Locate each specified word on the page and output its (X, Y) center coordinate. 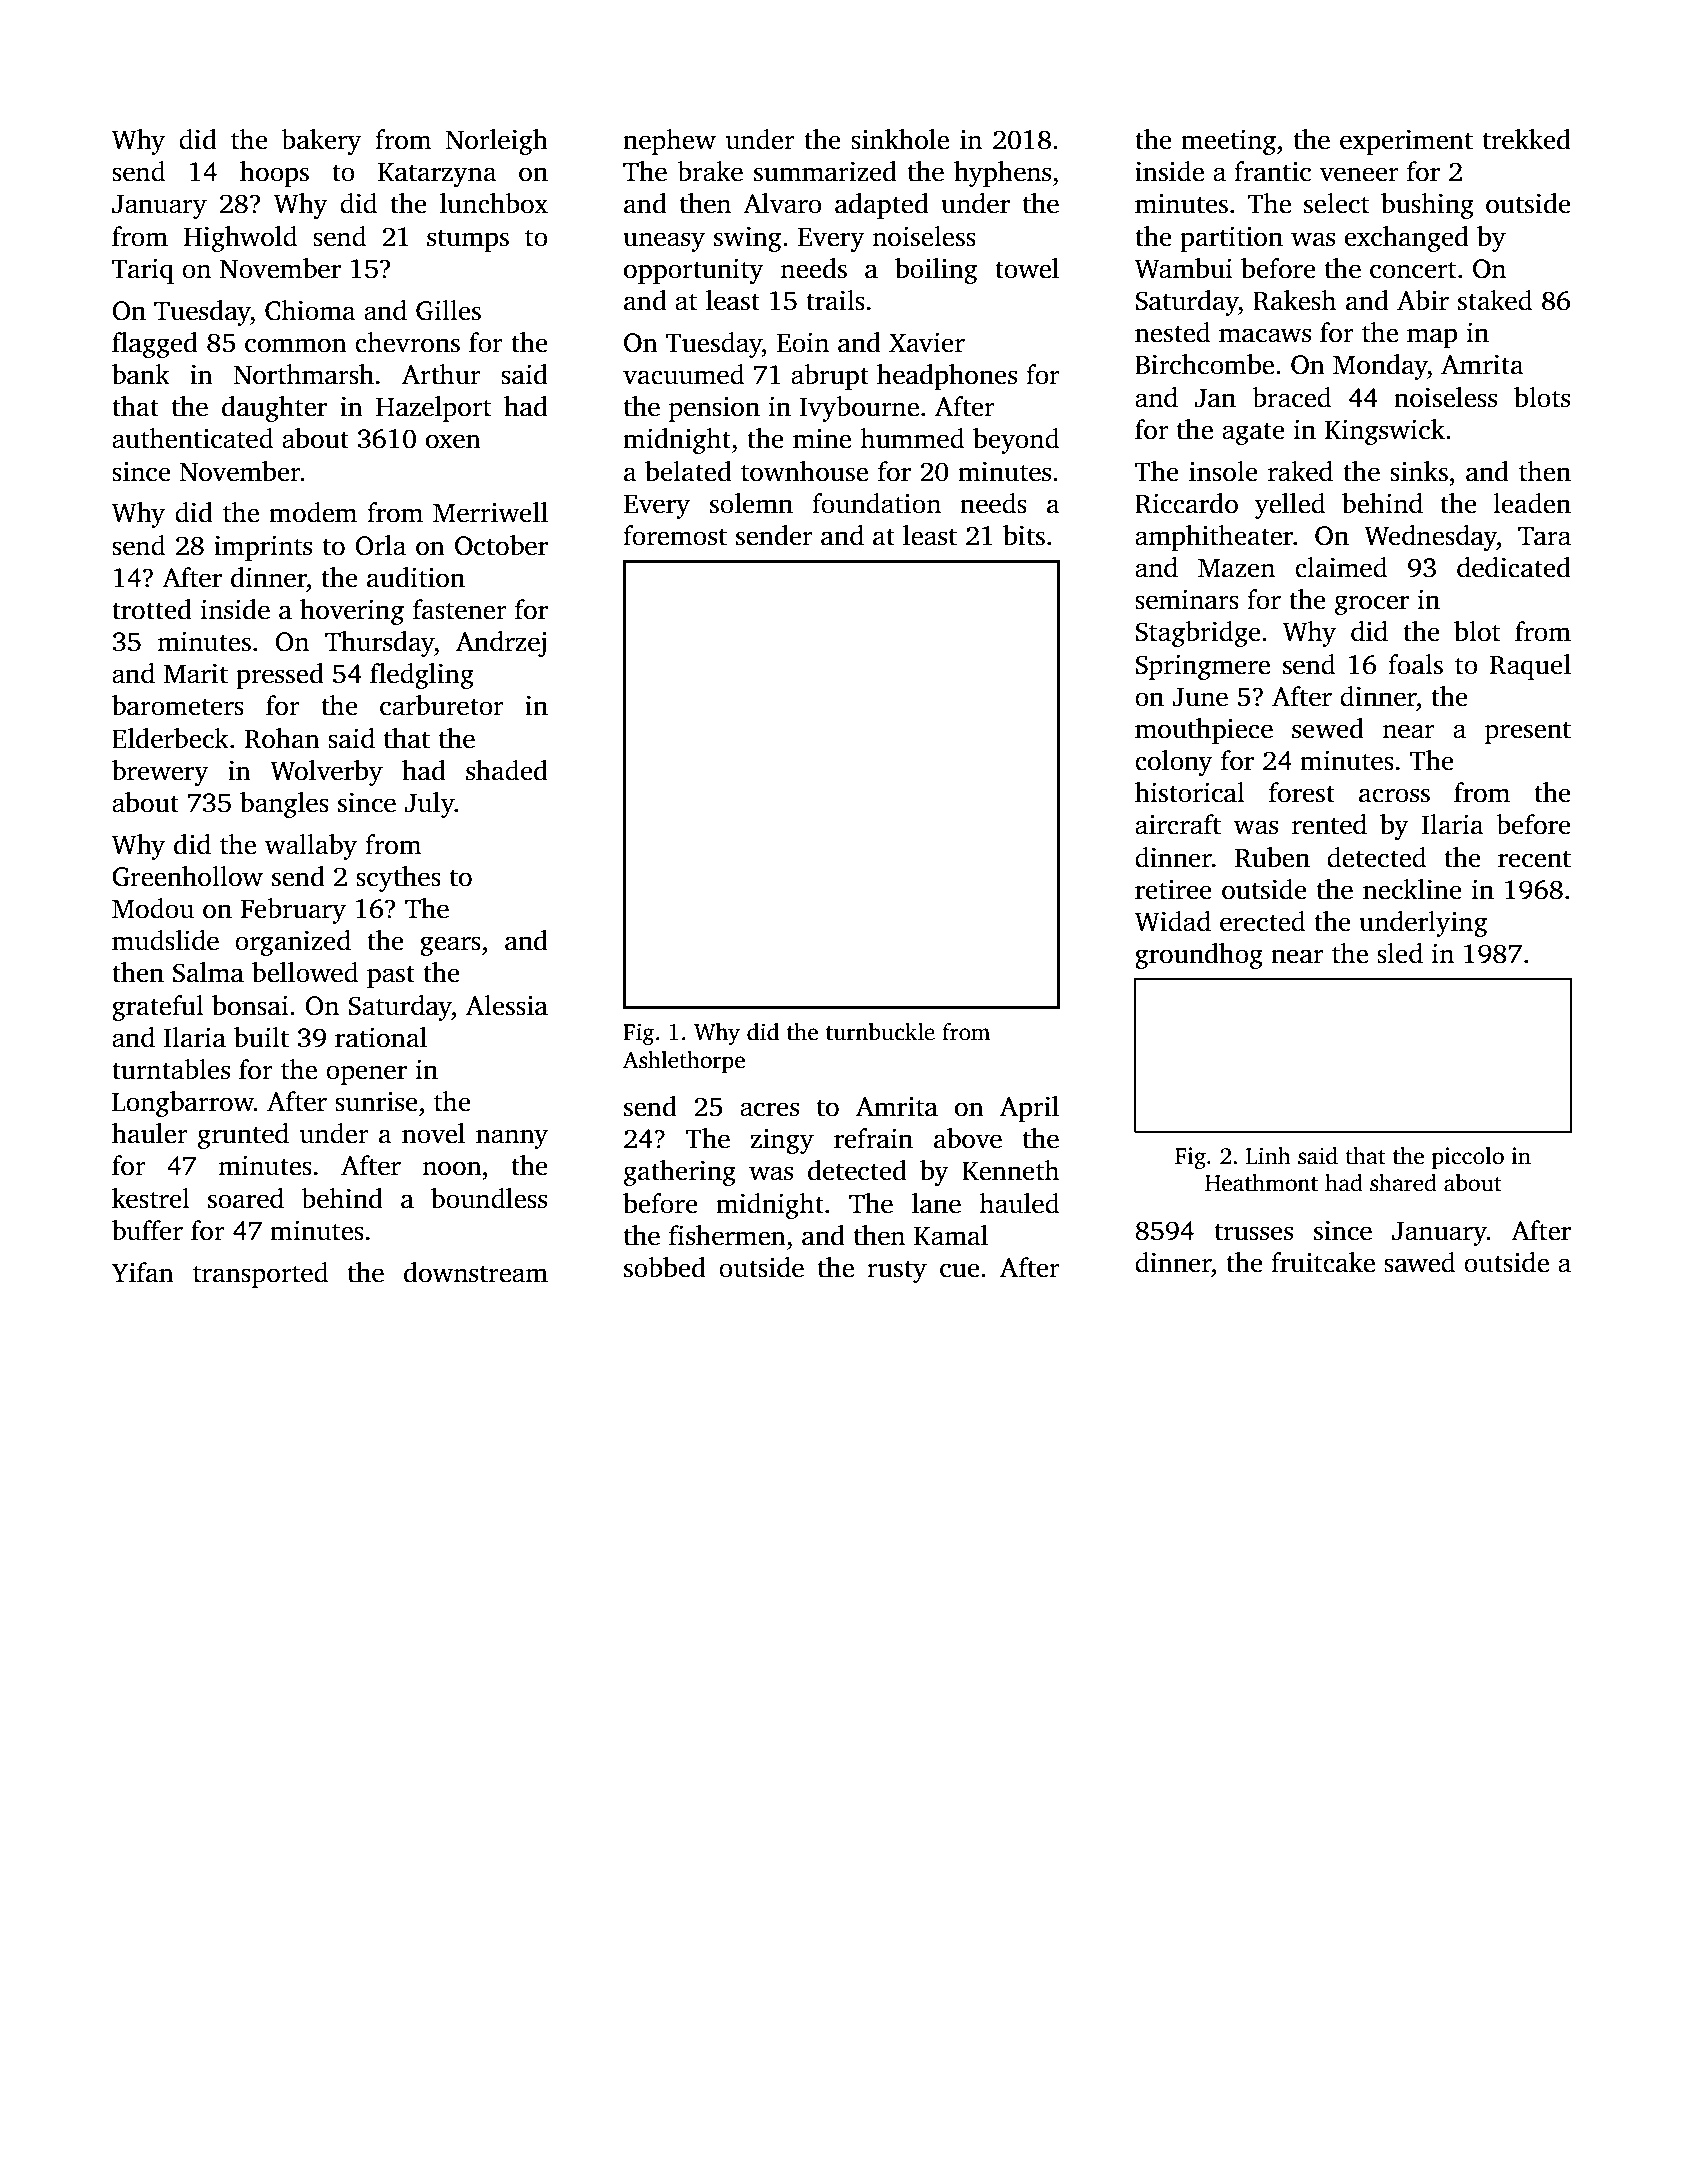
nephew (669, 142)
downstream (476, 1272)
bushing (1427, 206)
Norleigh (496, 142)
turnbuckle (880, 1032)
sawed (1419, 1262)
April (1029, 1109)
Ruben (1272, 857)
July (430, 805)
